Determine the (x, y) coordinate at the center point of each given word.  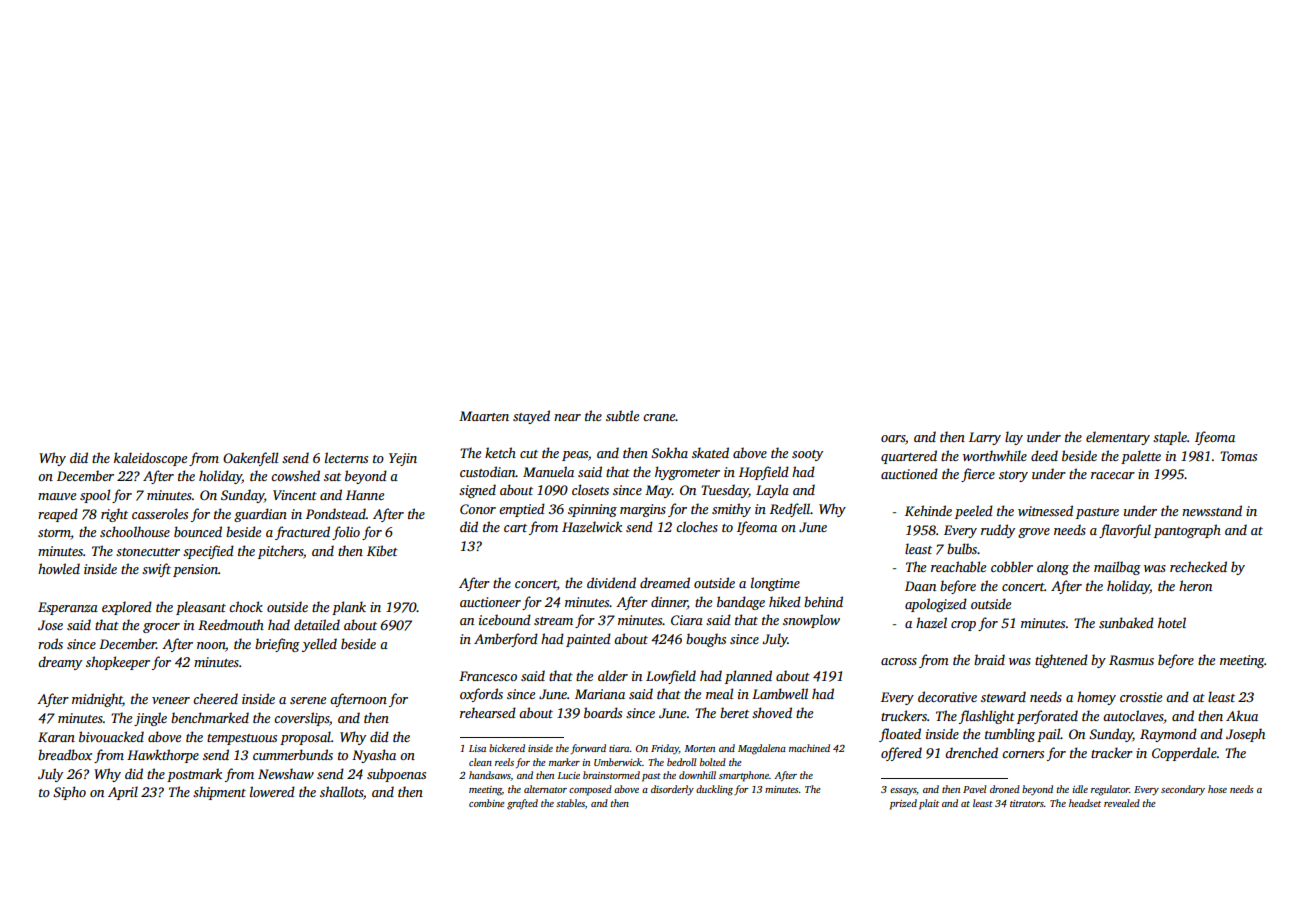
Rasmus (1131, 660)
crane (659, 417)
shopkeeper (118, 663)
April (123, 793)
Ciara (687, 620)
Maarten (484, 416)
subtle (622, 415)
